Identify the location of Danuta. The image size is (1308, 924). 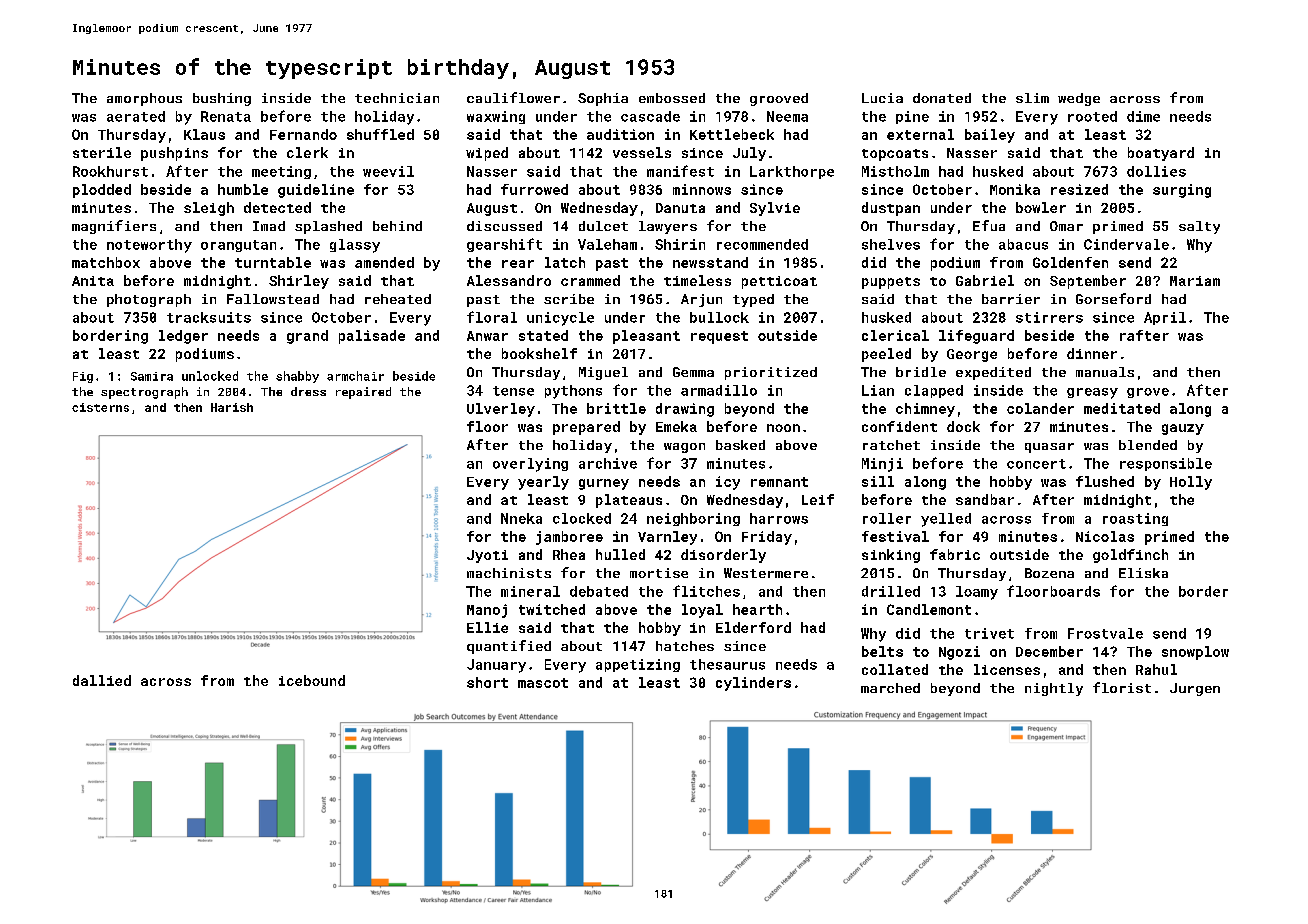
(680, 208).
